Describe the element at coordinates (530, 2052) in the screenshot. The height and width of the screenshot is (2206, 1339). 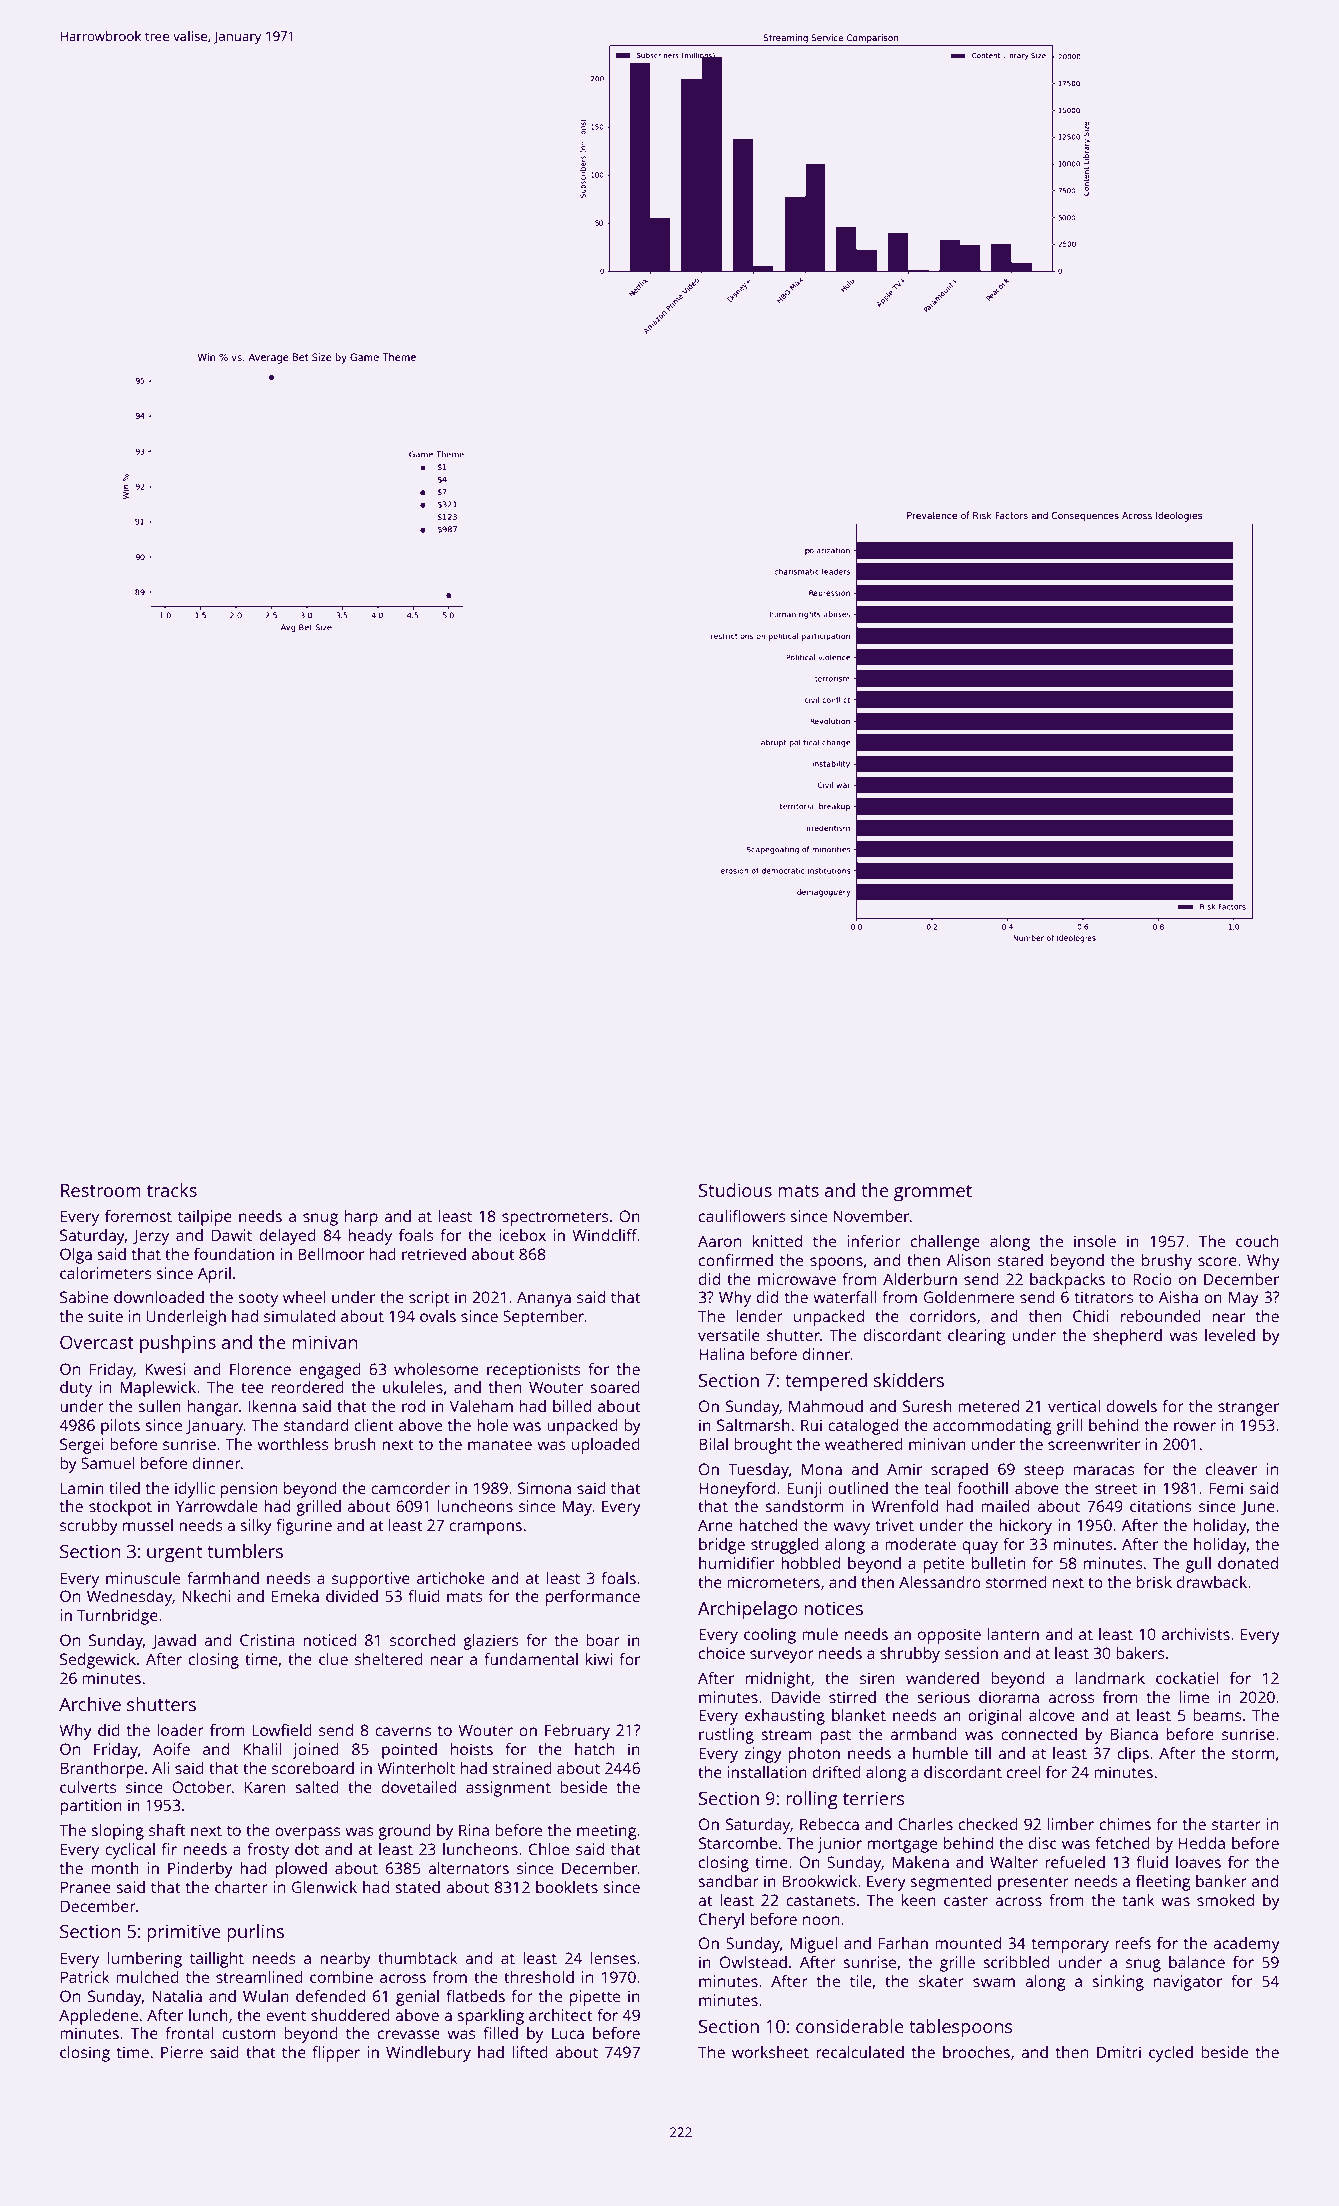
I see `lifted` at that location.
